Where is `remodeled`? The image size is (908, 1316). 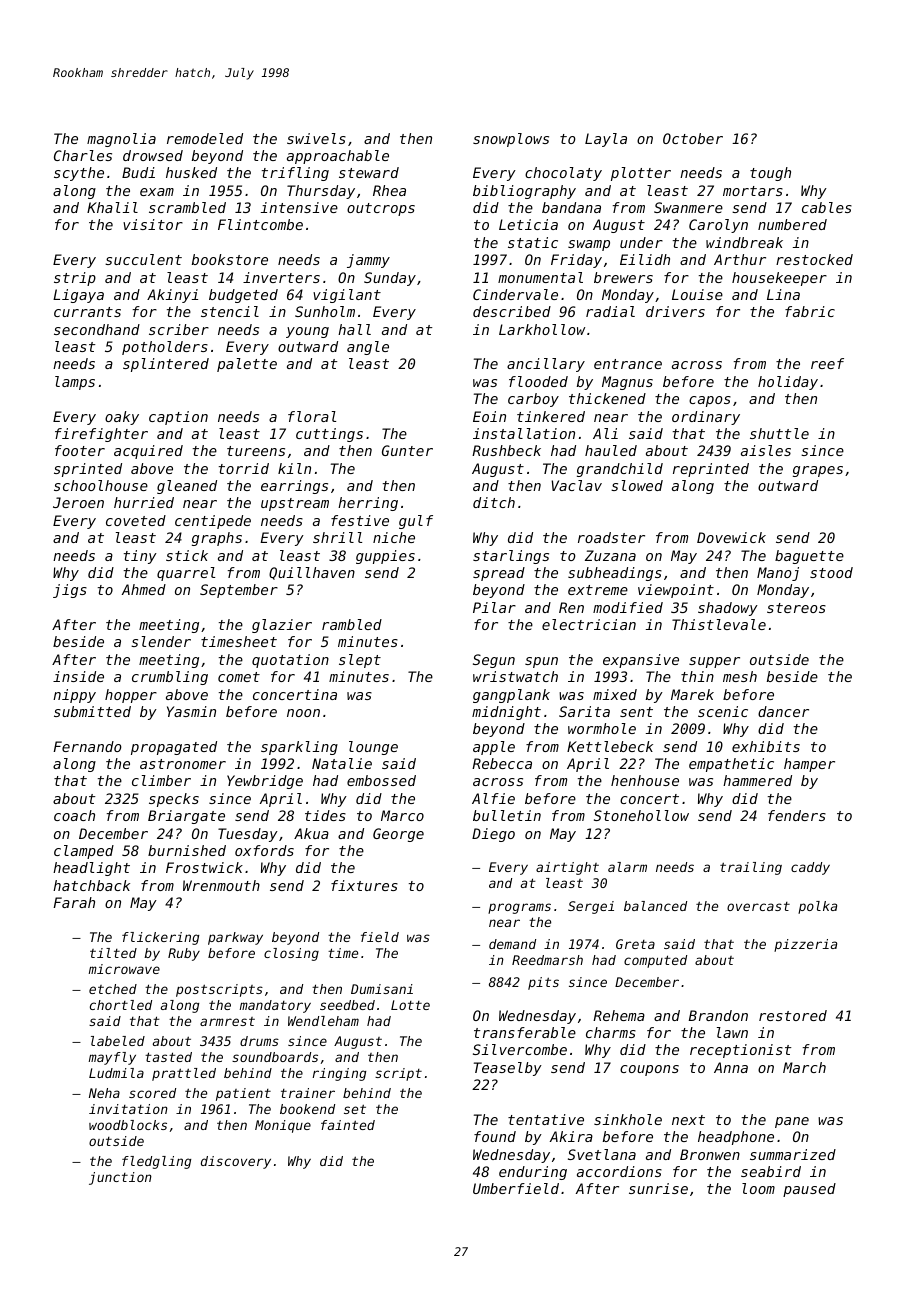
remodeled is located at coordinates (205, 138).
